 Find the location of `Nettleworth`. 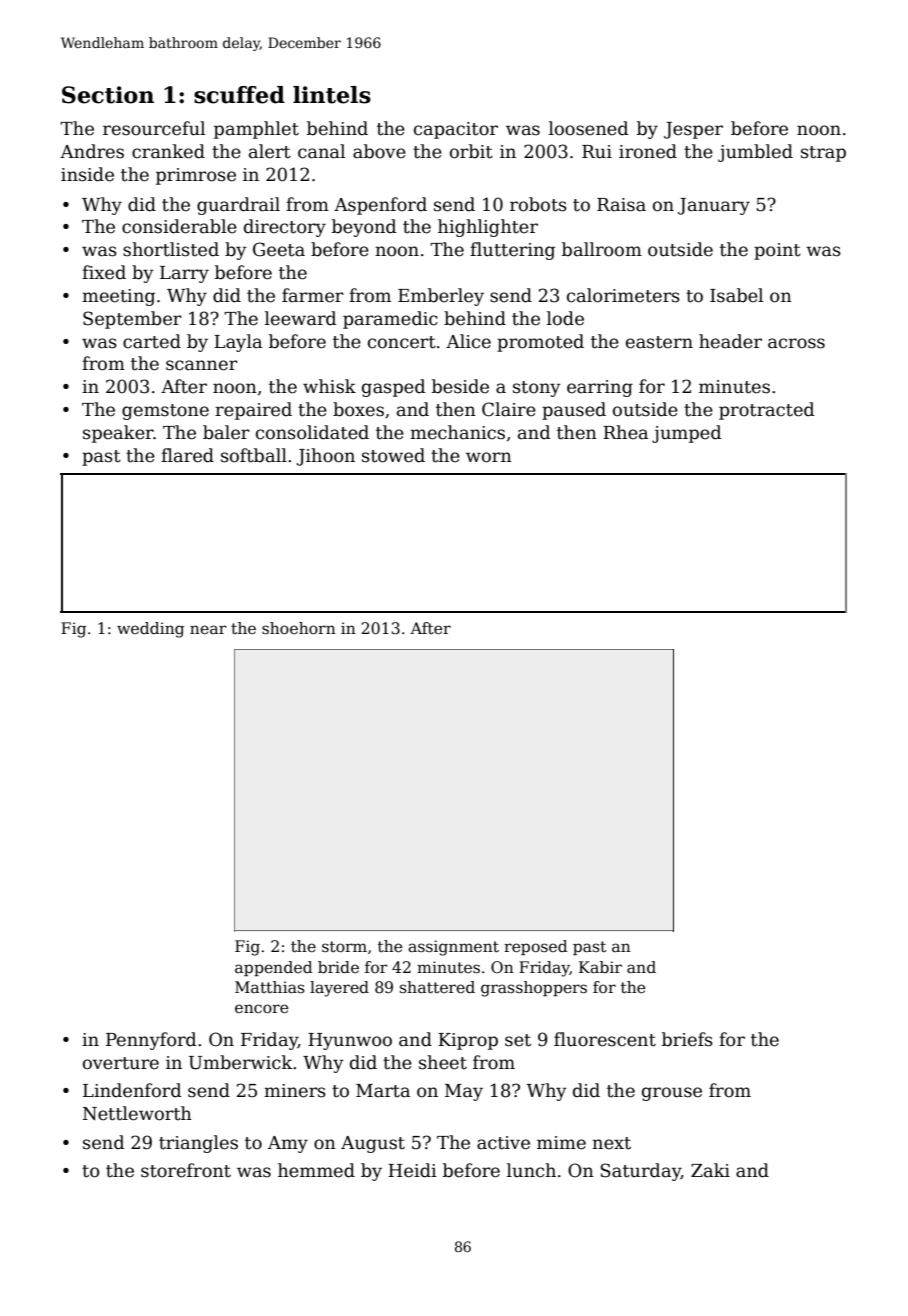

Nettleworth is located at coordinates (137, 1113).
